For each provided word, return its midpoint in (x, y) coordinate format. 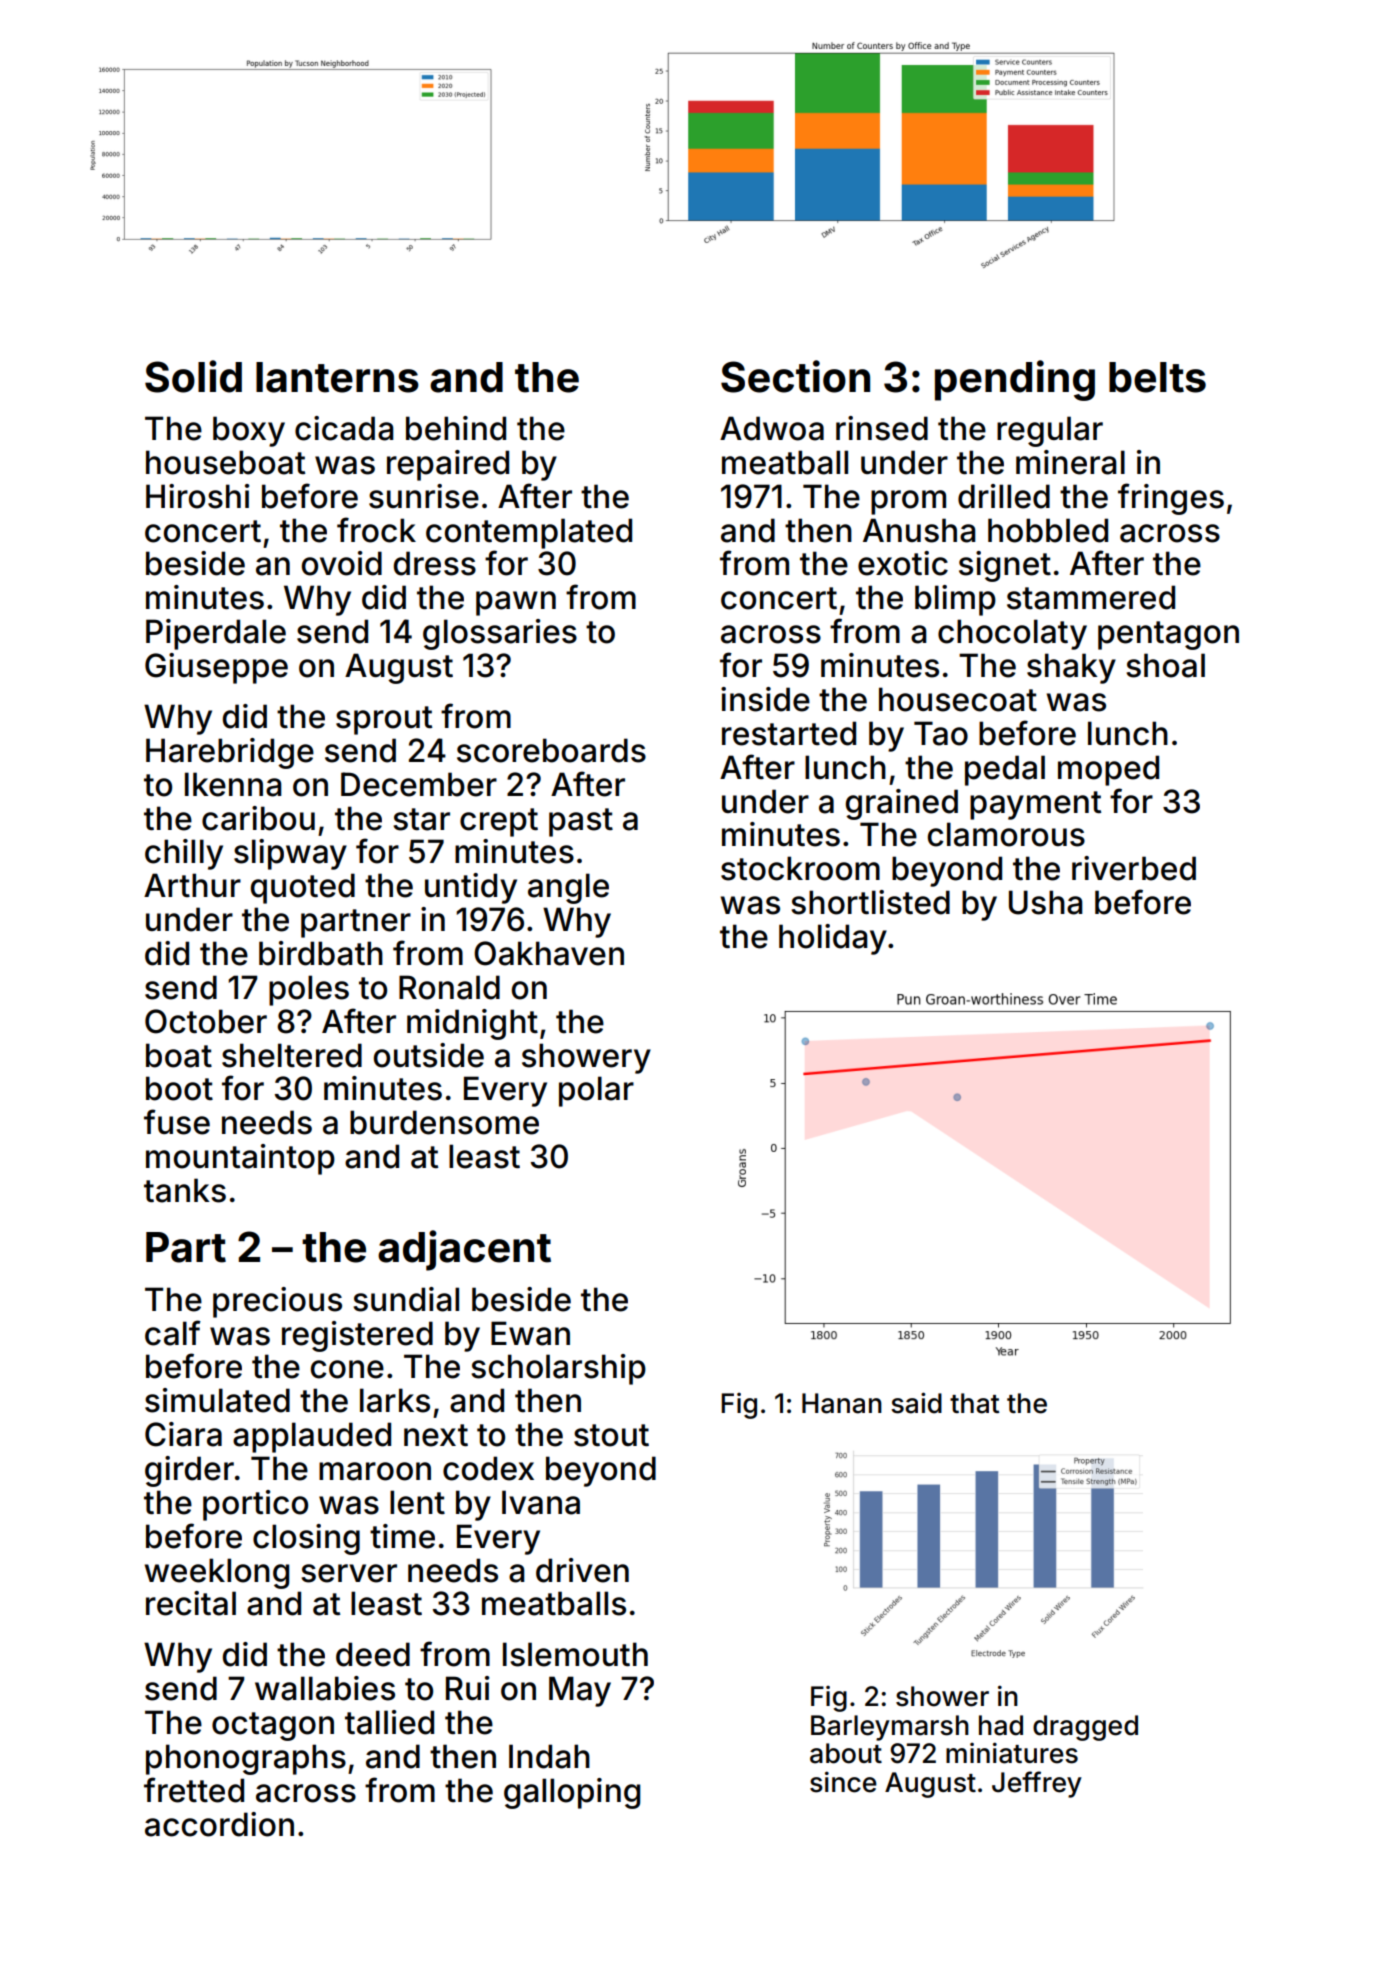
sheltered (292, 1055)
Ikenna (233, 784)
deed (373, 1654)
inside (765, 699)
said (916, 1403)
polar (596, 1091)
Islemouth (575, 1654)
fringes (1171, 499)
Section (795, 376)
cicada (344, 428)
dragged (1085, 1728)
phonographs (246, 1759)
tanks (185, 1190)
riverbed (1134, 868)
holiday (833, 939)
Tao (941, 733)
